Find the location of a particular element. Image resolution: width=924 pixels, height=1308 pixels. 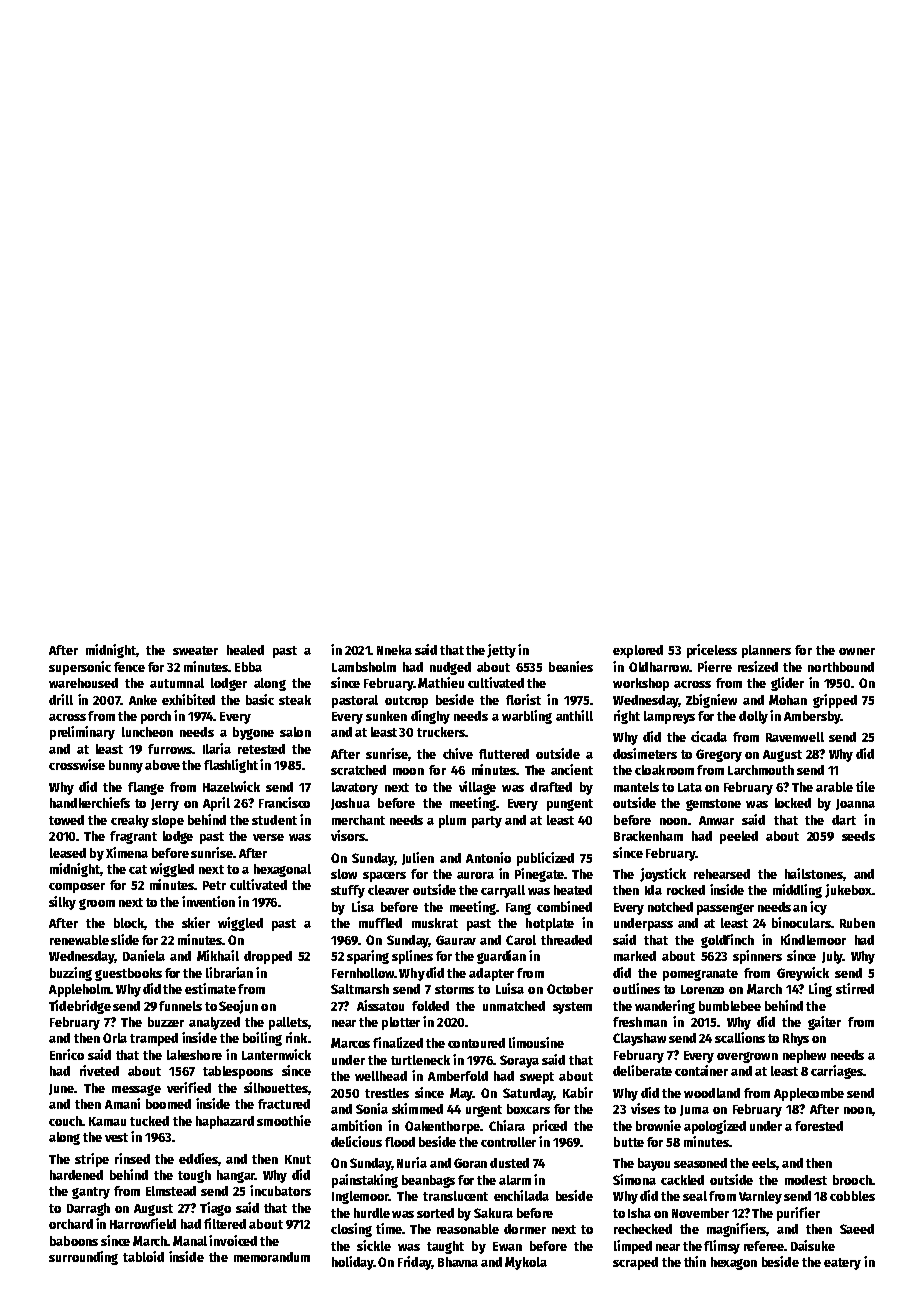

Joshua is located at coordinates (350, 804).
